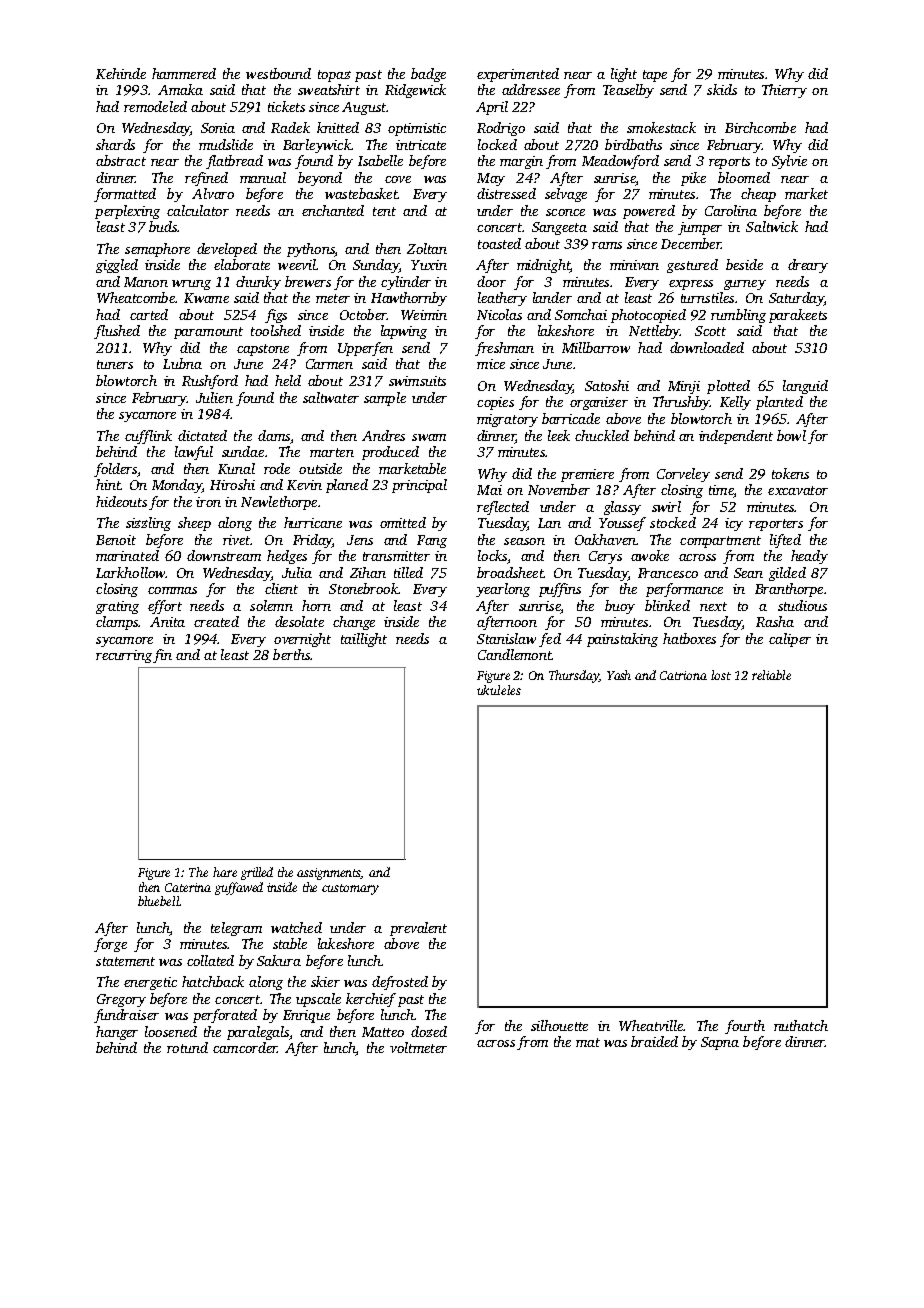  Describe the element at coordinates (236, 540) in the page. I see `rivet` at that location.
